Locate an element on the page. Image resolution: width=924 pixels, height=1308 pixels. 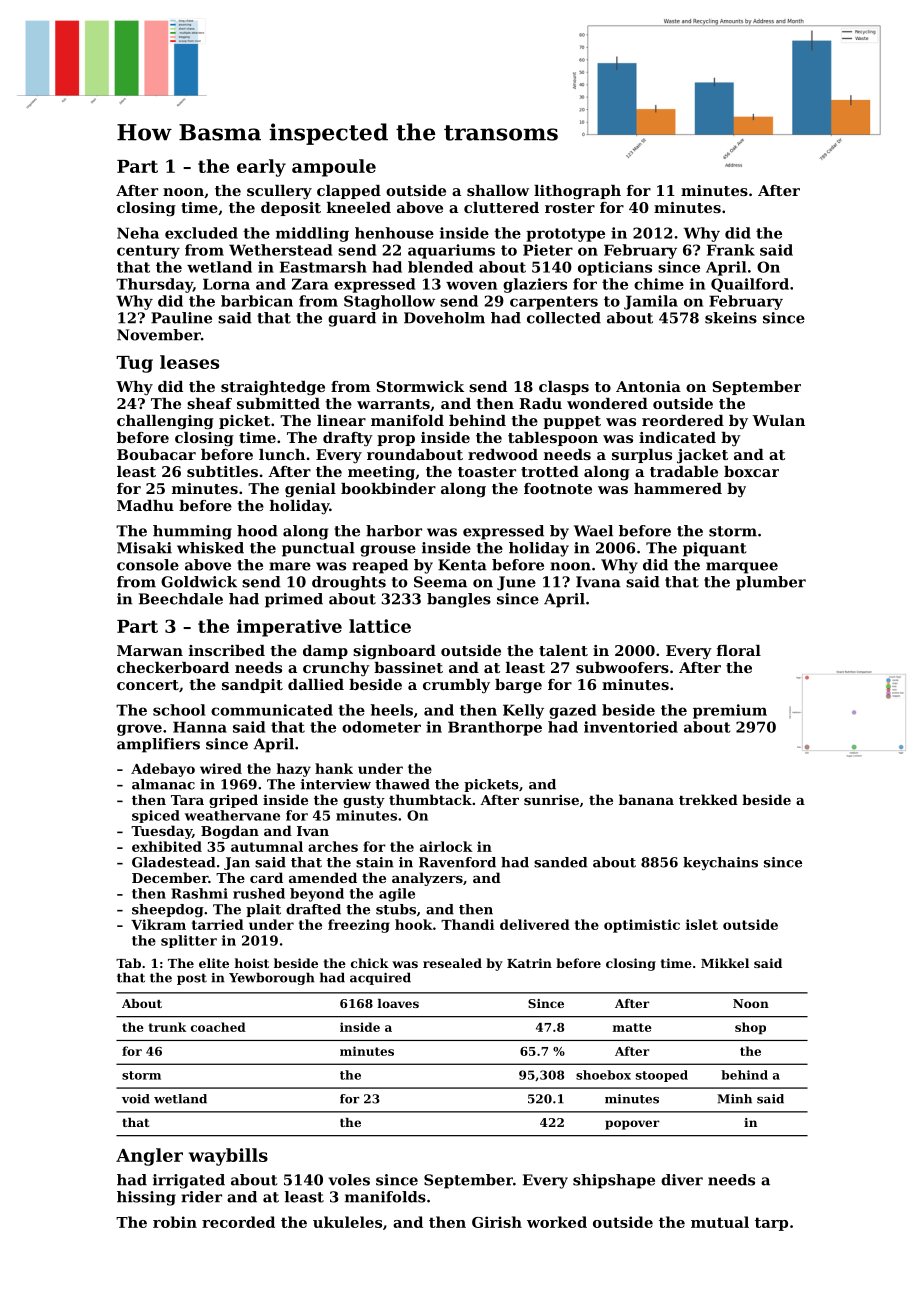
hood is located at coordinates (257, 531).
